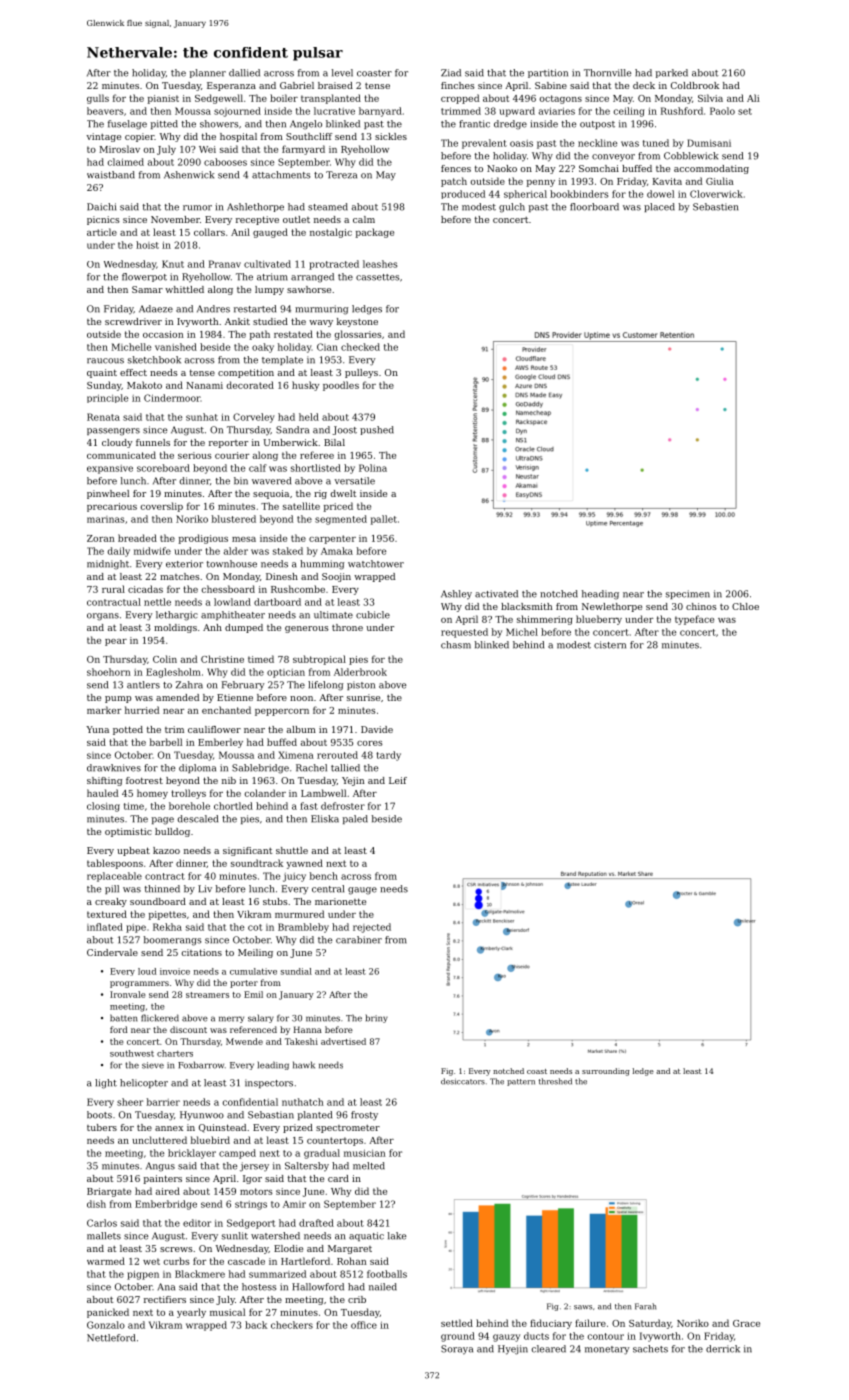  Describe the element at coordinates (292, 1325) in the screenshot. I see `checkers` at that location.
